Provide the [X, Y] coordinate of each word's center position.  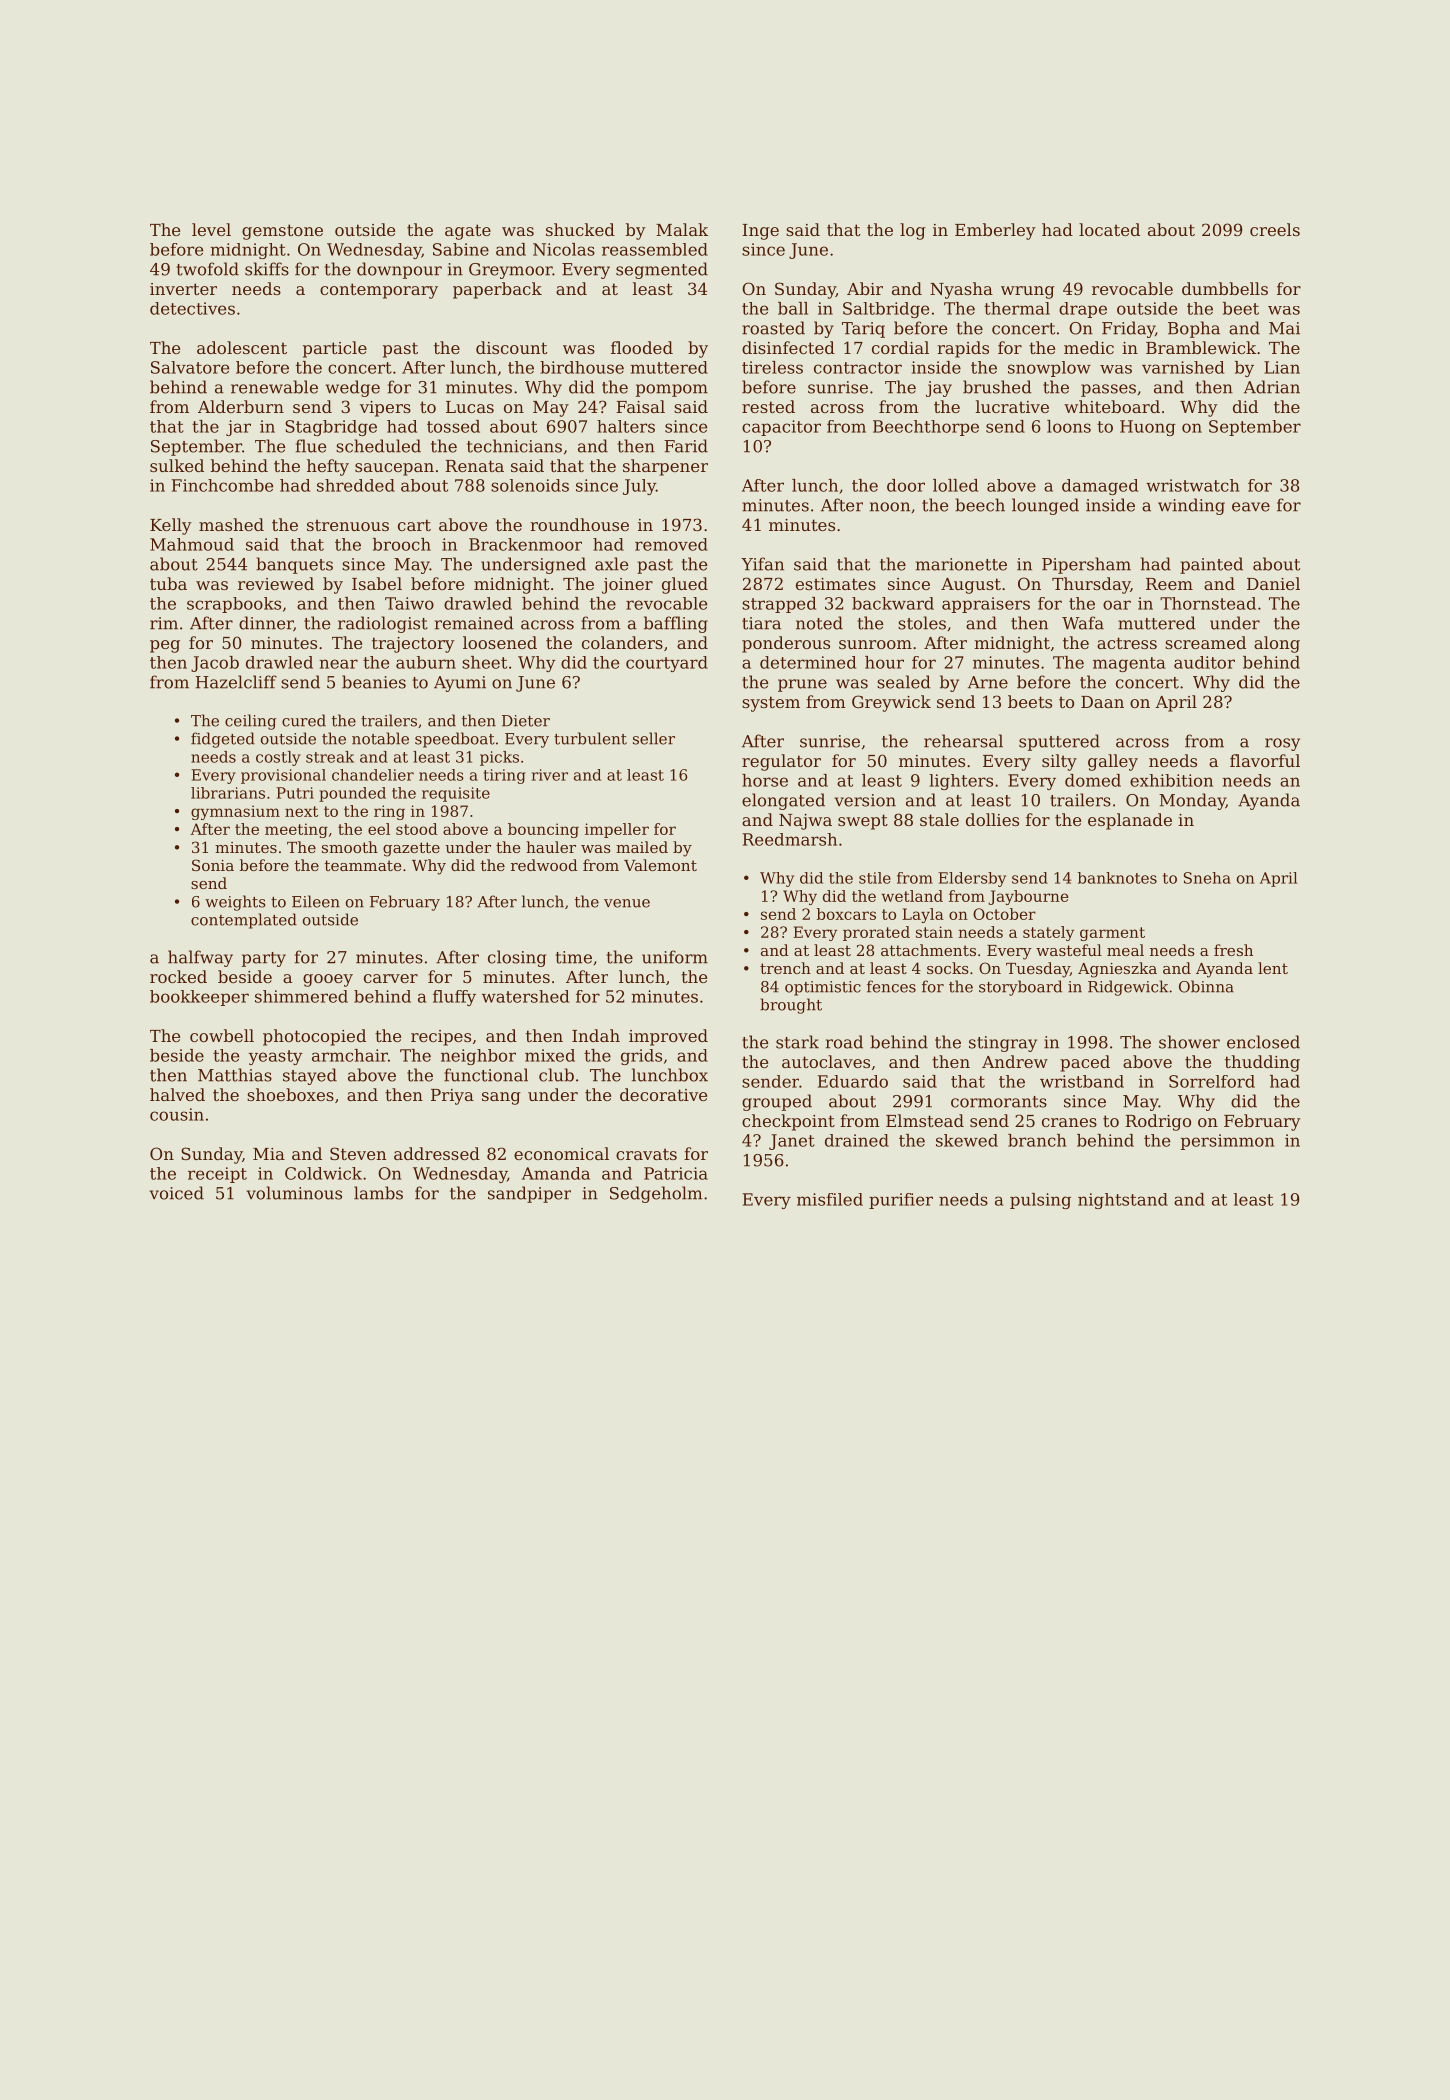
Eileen [316, 901]
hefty [328, 467]
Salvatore [190, 367]
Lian [1282, 367]
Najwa [805, 822]
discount [511, 347]
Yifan [762, 564]
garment [1112, 934]
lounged [1045, 506]
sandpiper [529, 1194]
